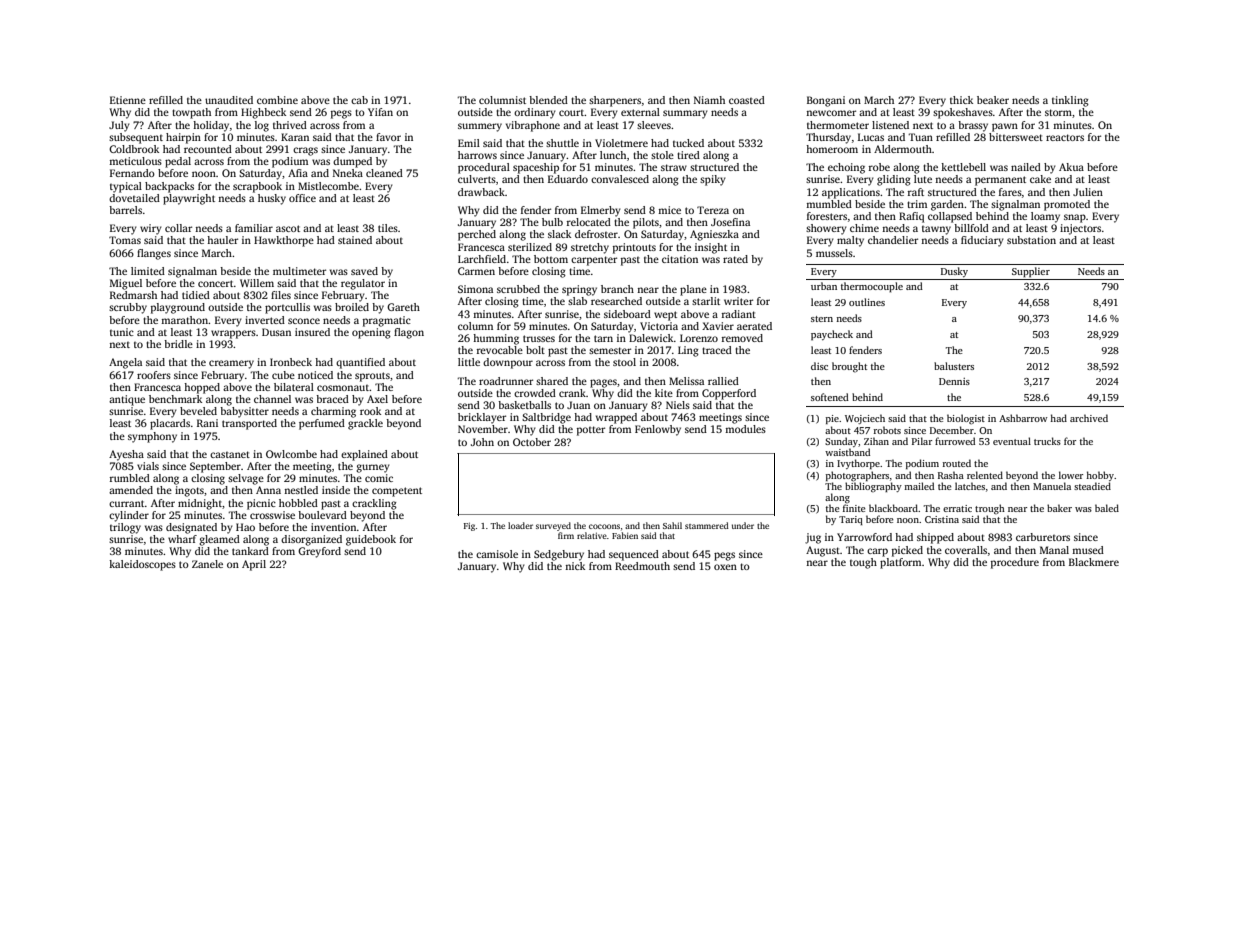 This screenshot has height=952, width=1233. Describe the element at coordinates (591, 431) in the screenshot. I see `potter` at that location.
